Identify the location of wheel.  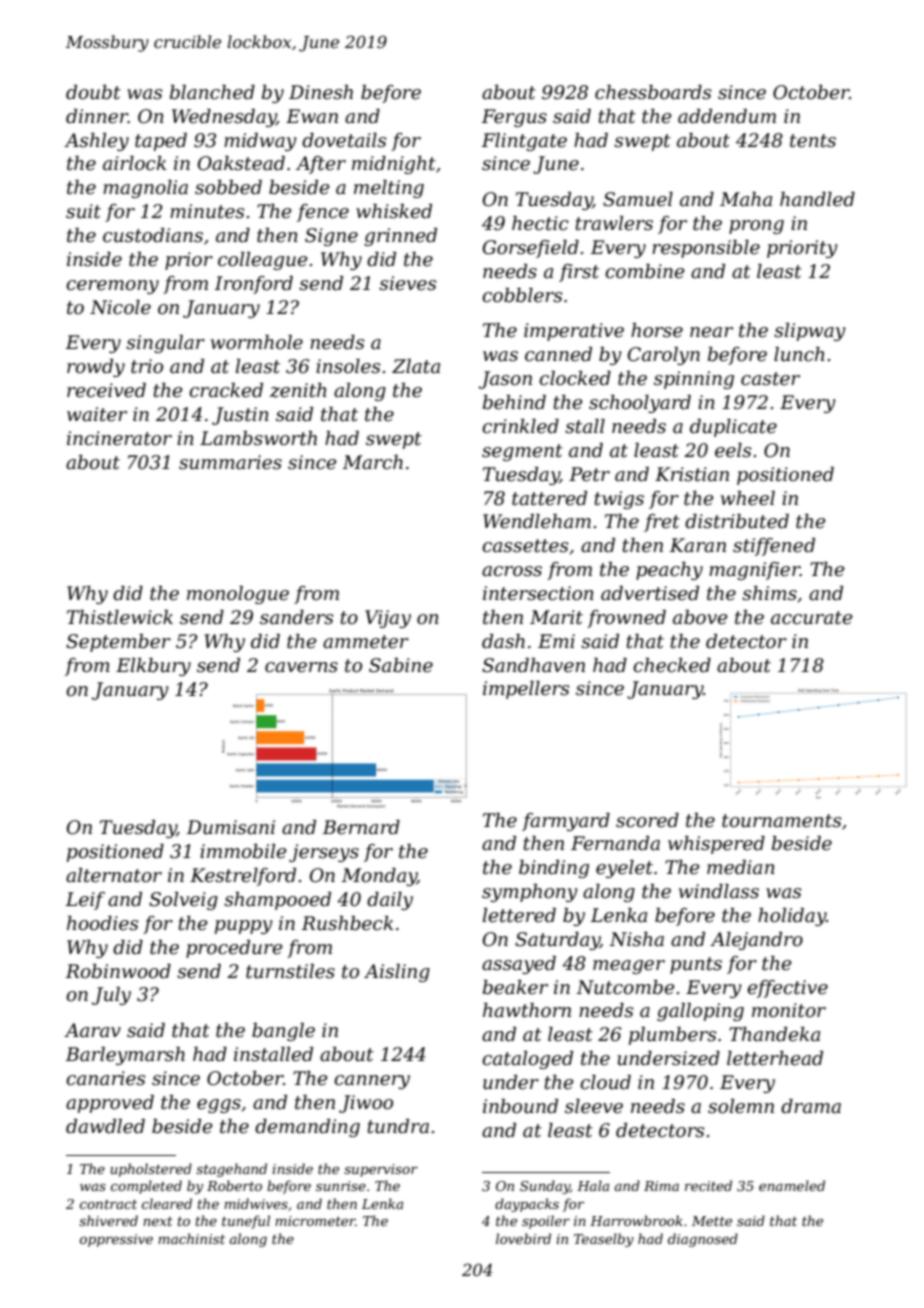
(748, 498).
